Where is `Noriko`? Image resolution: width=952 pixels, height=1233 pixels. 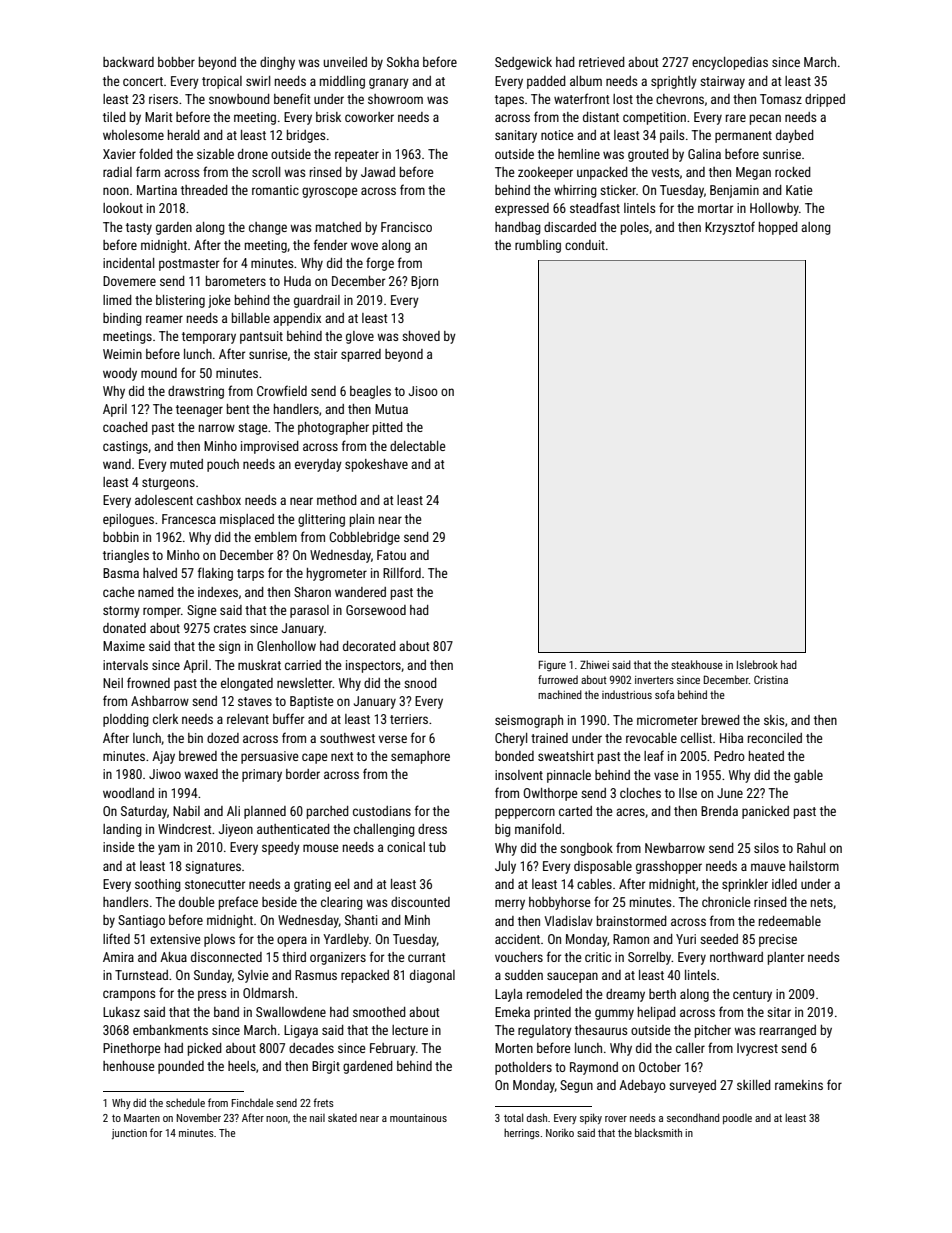 Noriko is located at coordinates (560, 1133).
